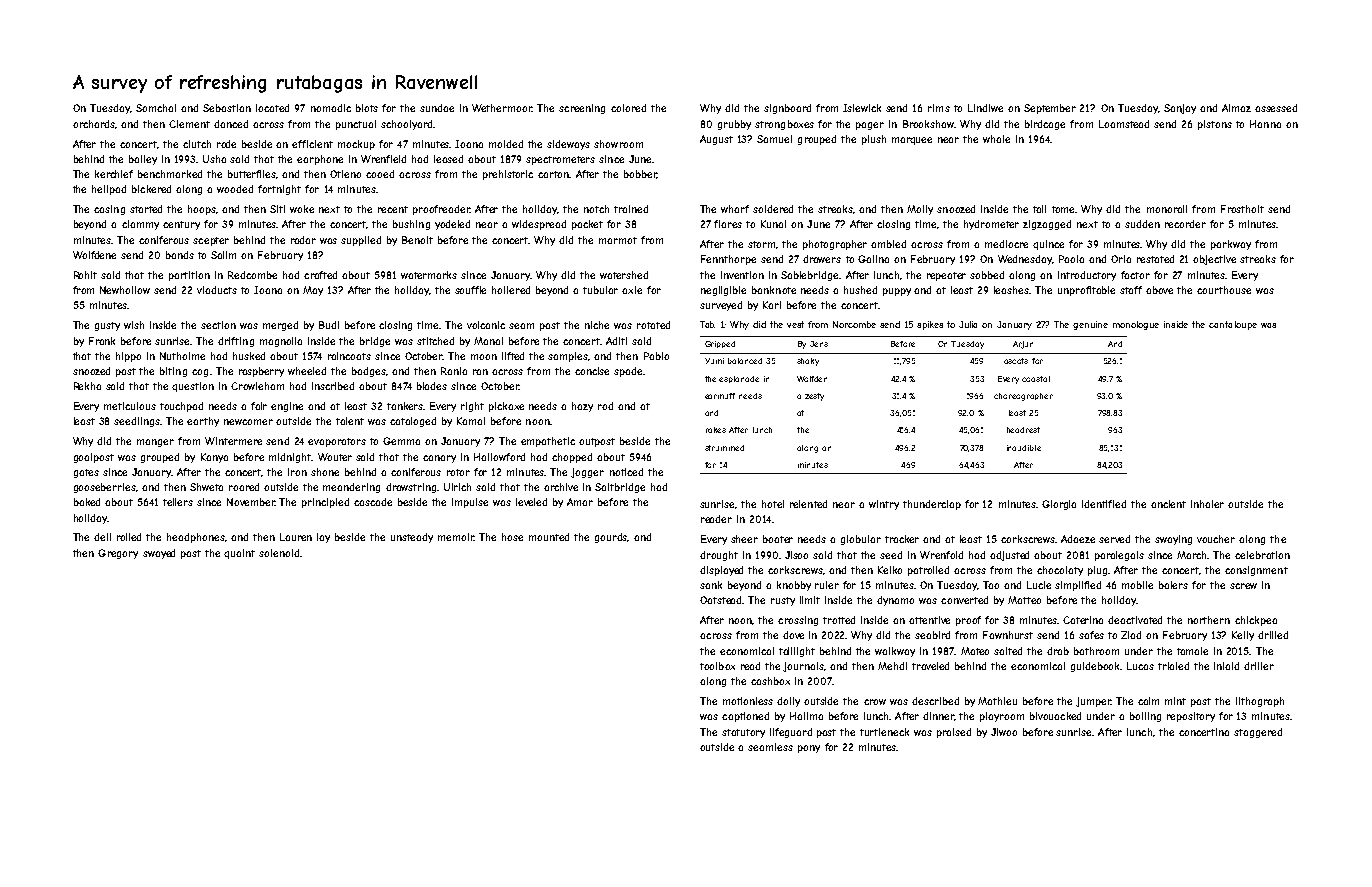 This screenshot has width=1372, height=887. I want to click on biting, so click(173, 372).
